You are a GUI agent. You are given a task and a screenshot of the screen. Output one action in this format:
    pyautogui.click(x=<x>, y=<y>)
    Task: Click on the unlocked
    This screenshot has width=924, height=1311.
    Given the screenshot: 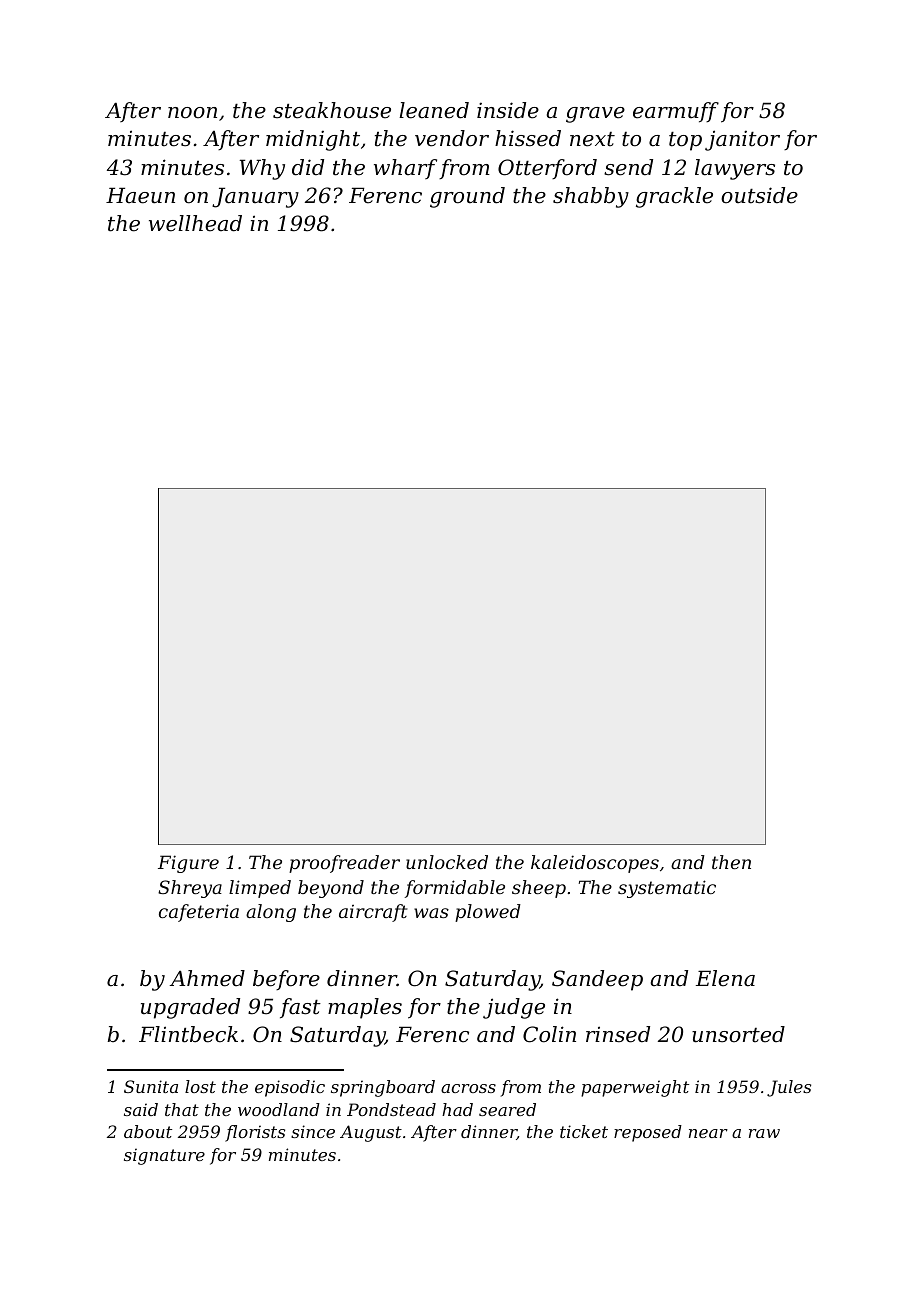 What is the action you would take?
    pyautogui.click(x=447, y=862)
